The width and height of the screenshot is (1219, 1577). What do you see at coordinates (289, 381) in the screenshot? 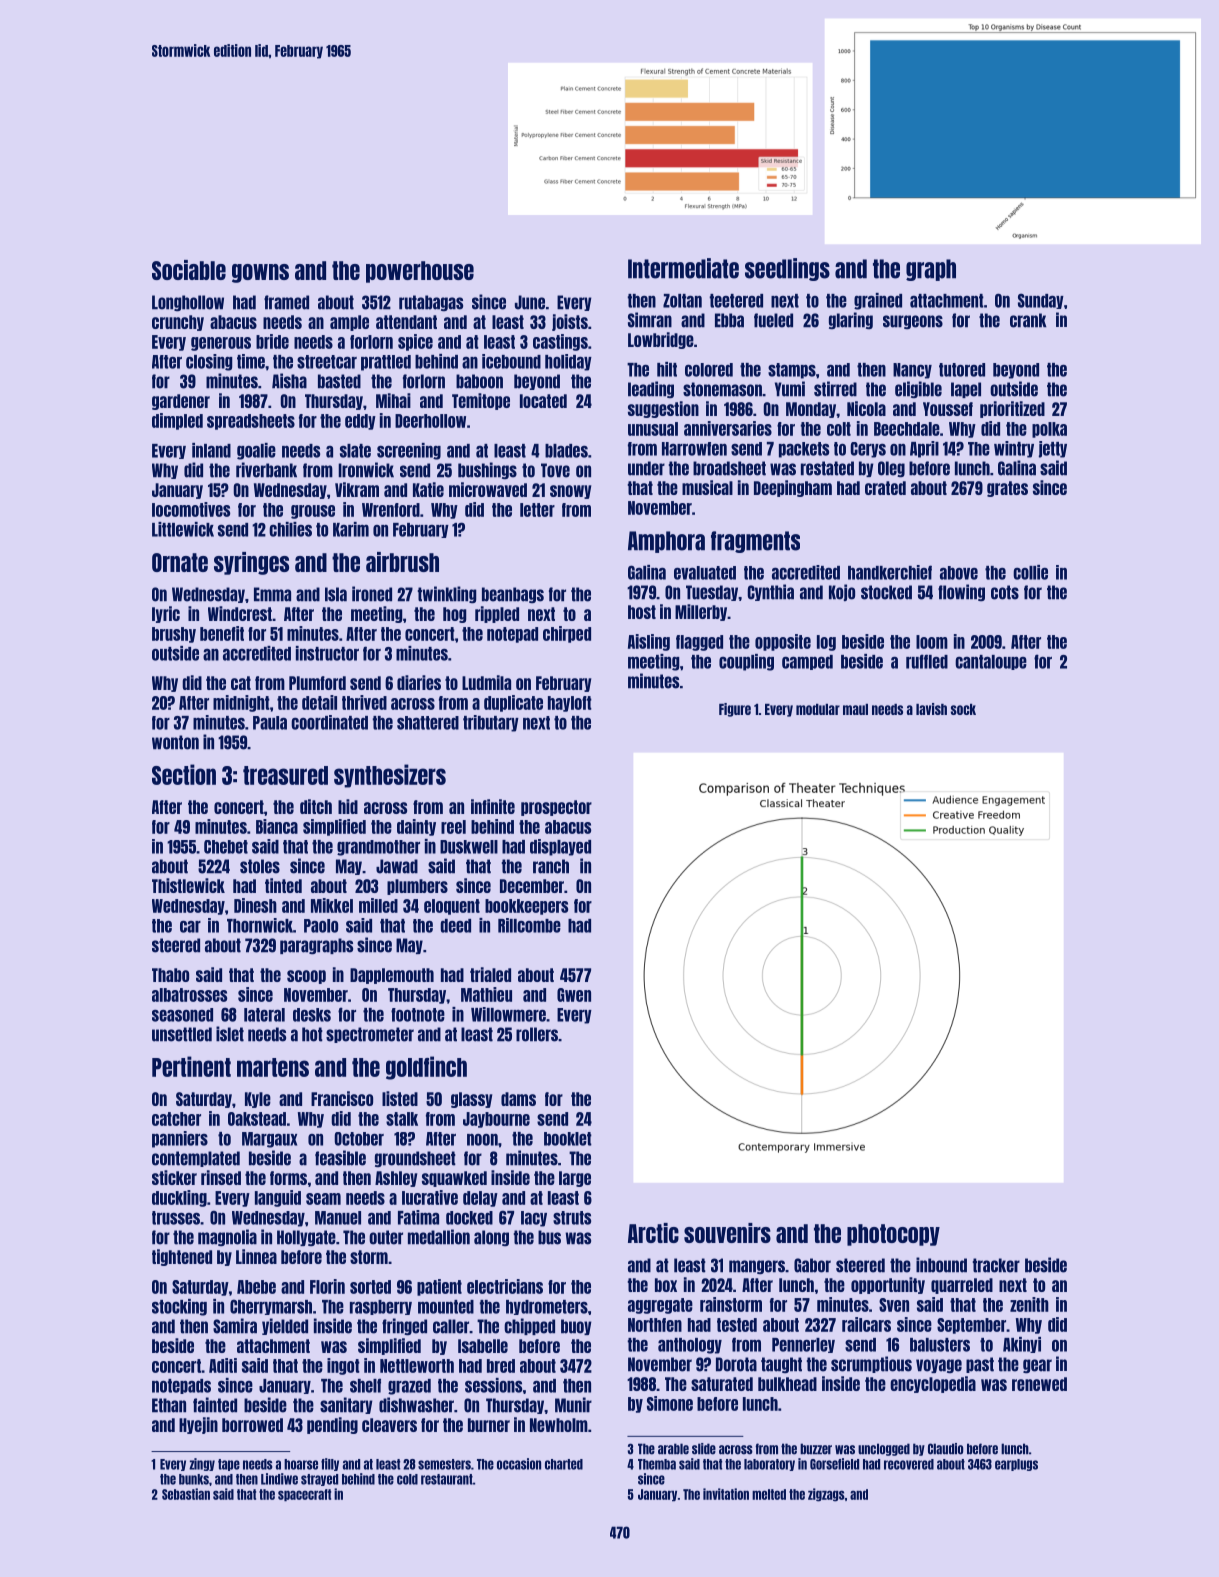
I see `Aisha` at bounding box center [289, 381].
